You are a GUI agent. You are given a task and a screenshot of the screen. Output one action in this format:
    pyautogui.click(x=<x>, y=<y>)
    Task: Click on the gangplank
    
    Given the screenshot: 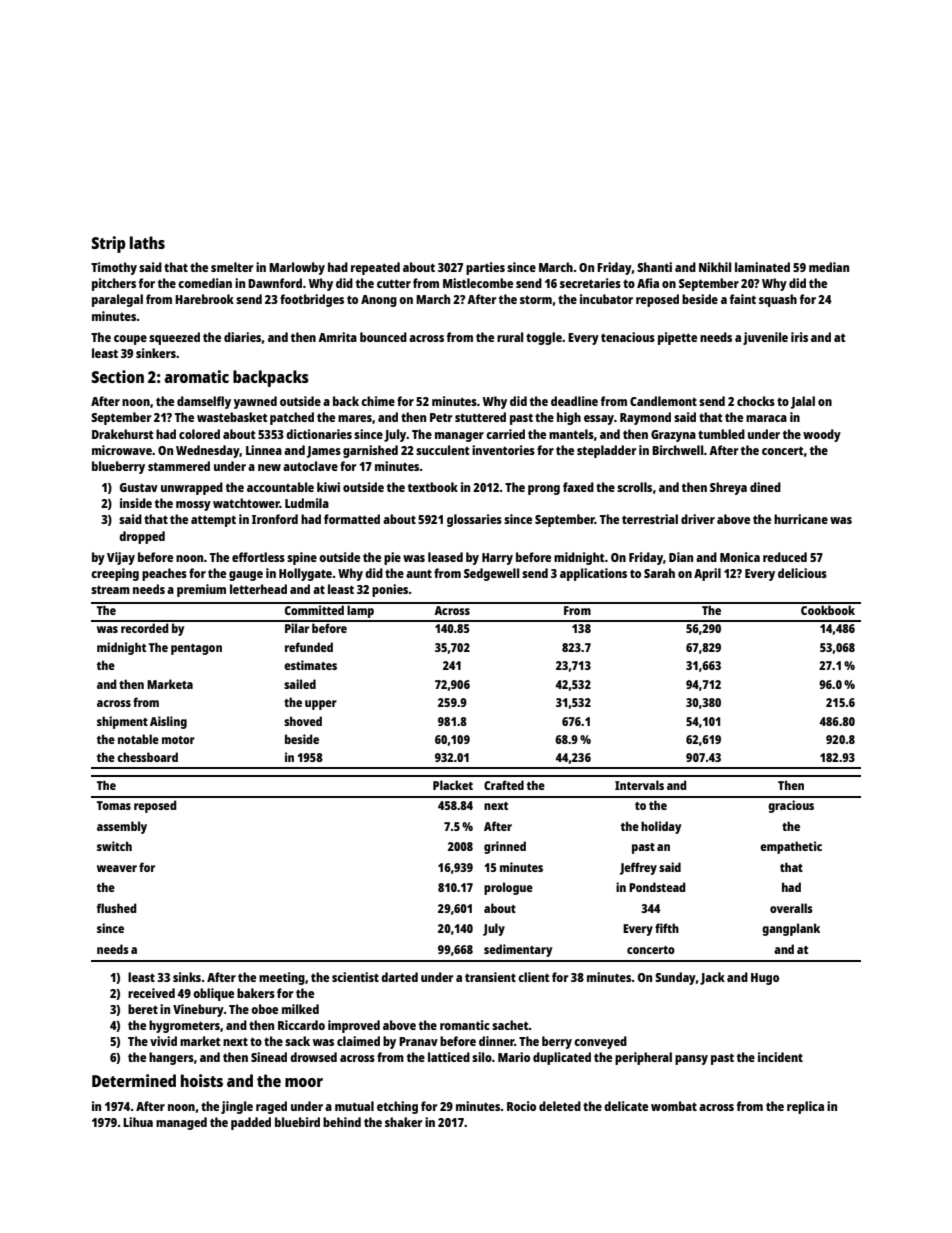 What is the action you would take?
    pyautogui.click(x=791, y=929)
